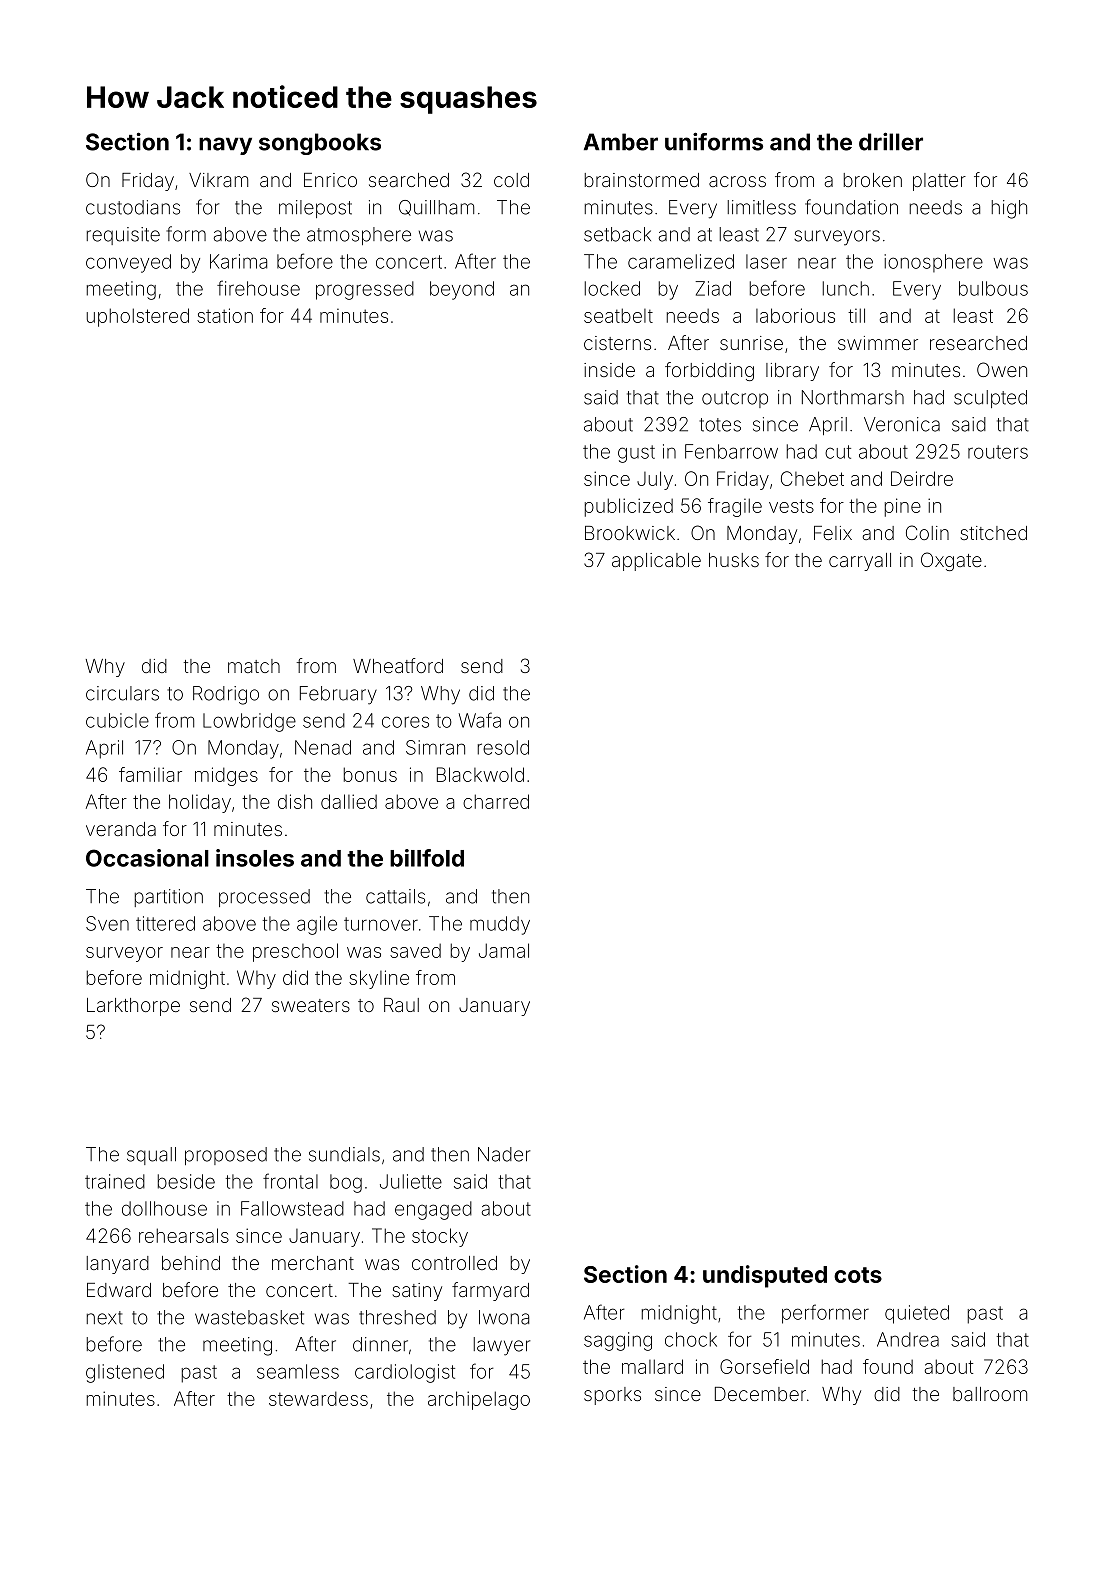 This screenshot has width=1114, height=1582. What do you see at coordinates (318, 1398) in the screenshot?
I see `stewardess` at bounding box center [318, 1398].
